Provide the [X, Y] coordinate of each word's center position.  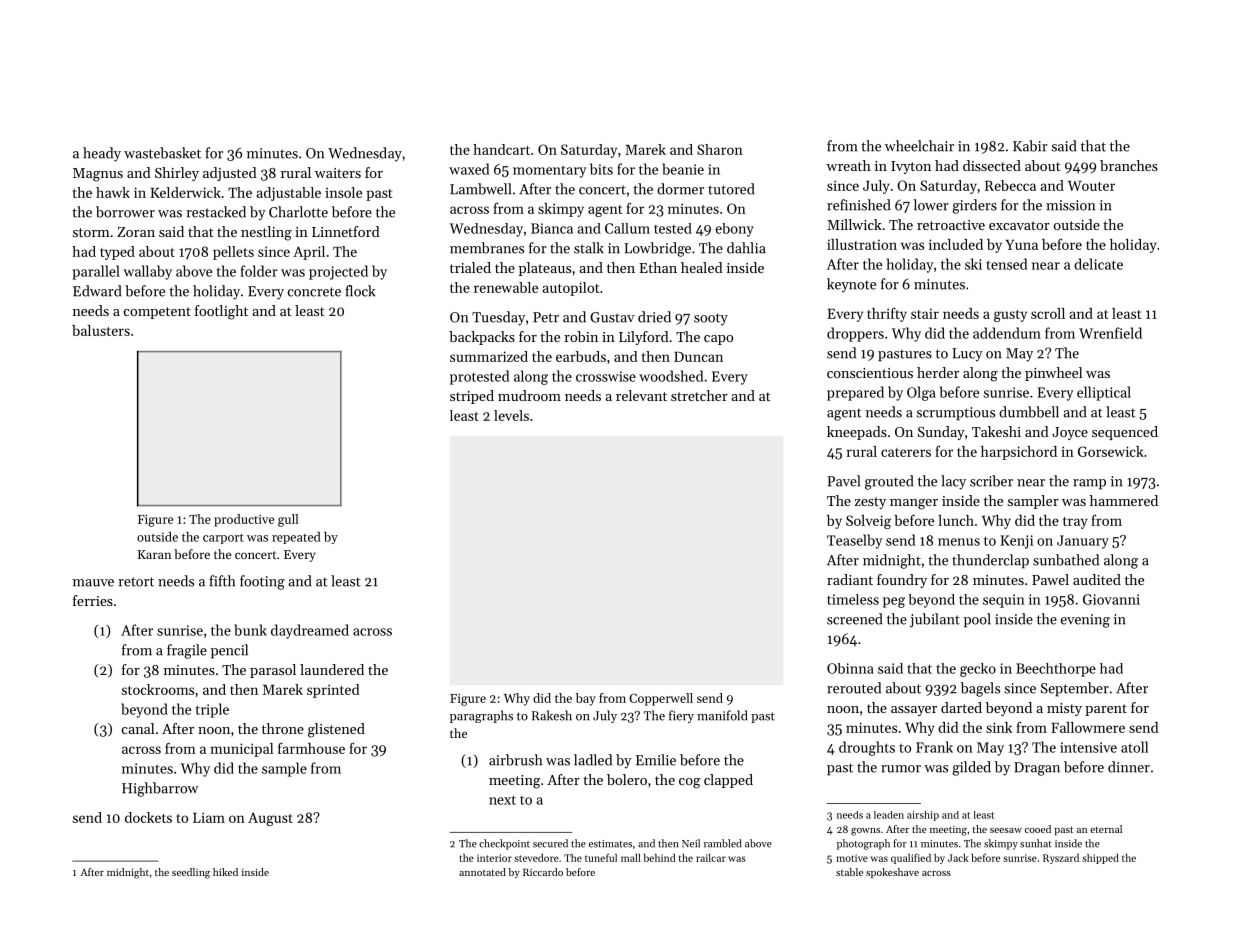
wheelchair [919, 146]
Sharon [720, 149]
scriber [991, 481]
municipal [241, 750]
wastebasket [162, 153]
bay [586, 699]
